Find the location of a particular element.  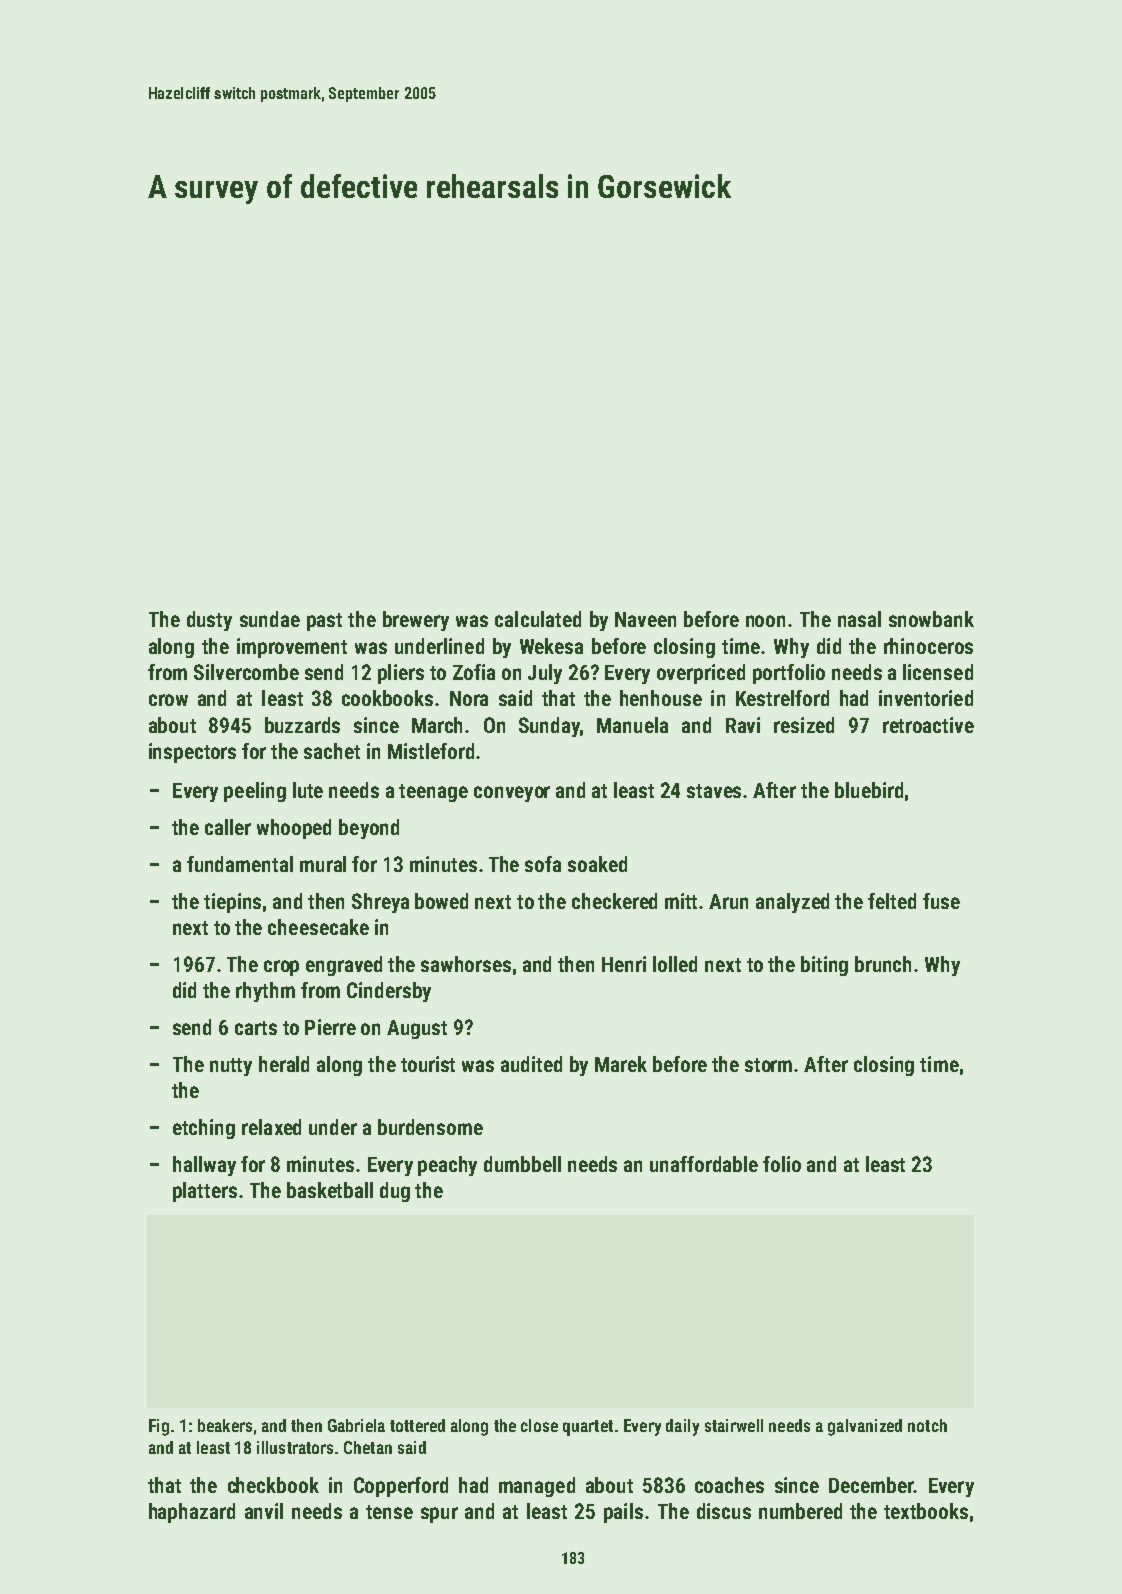

brunch is located at coordinates (883, 964).
